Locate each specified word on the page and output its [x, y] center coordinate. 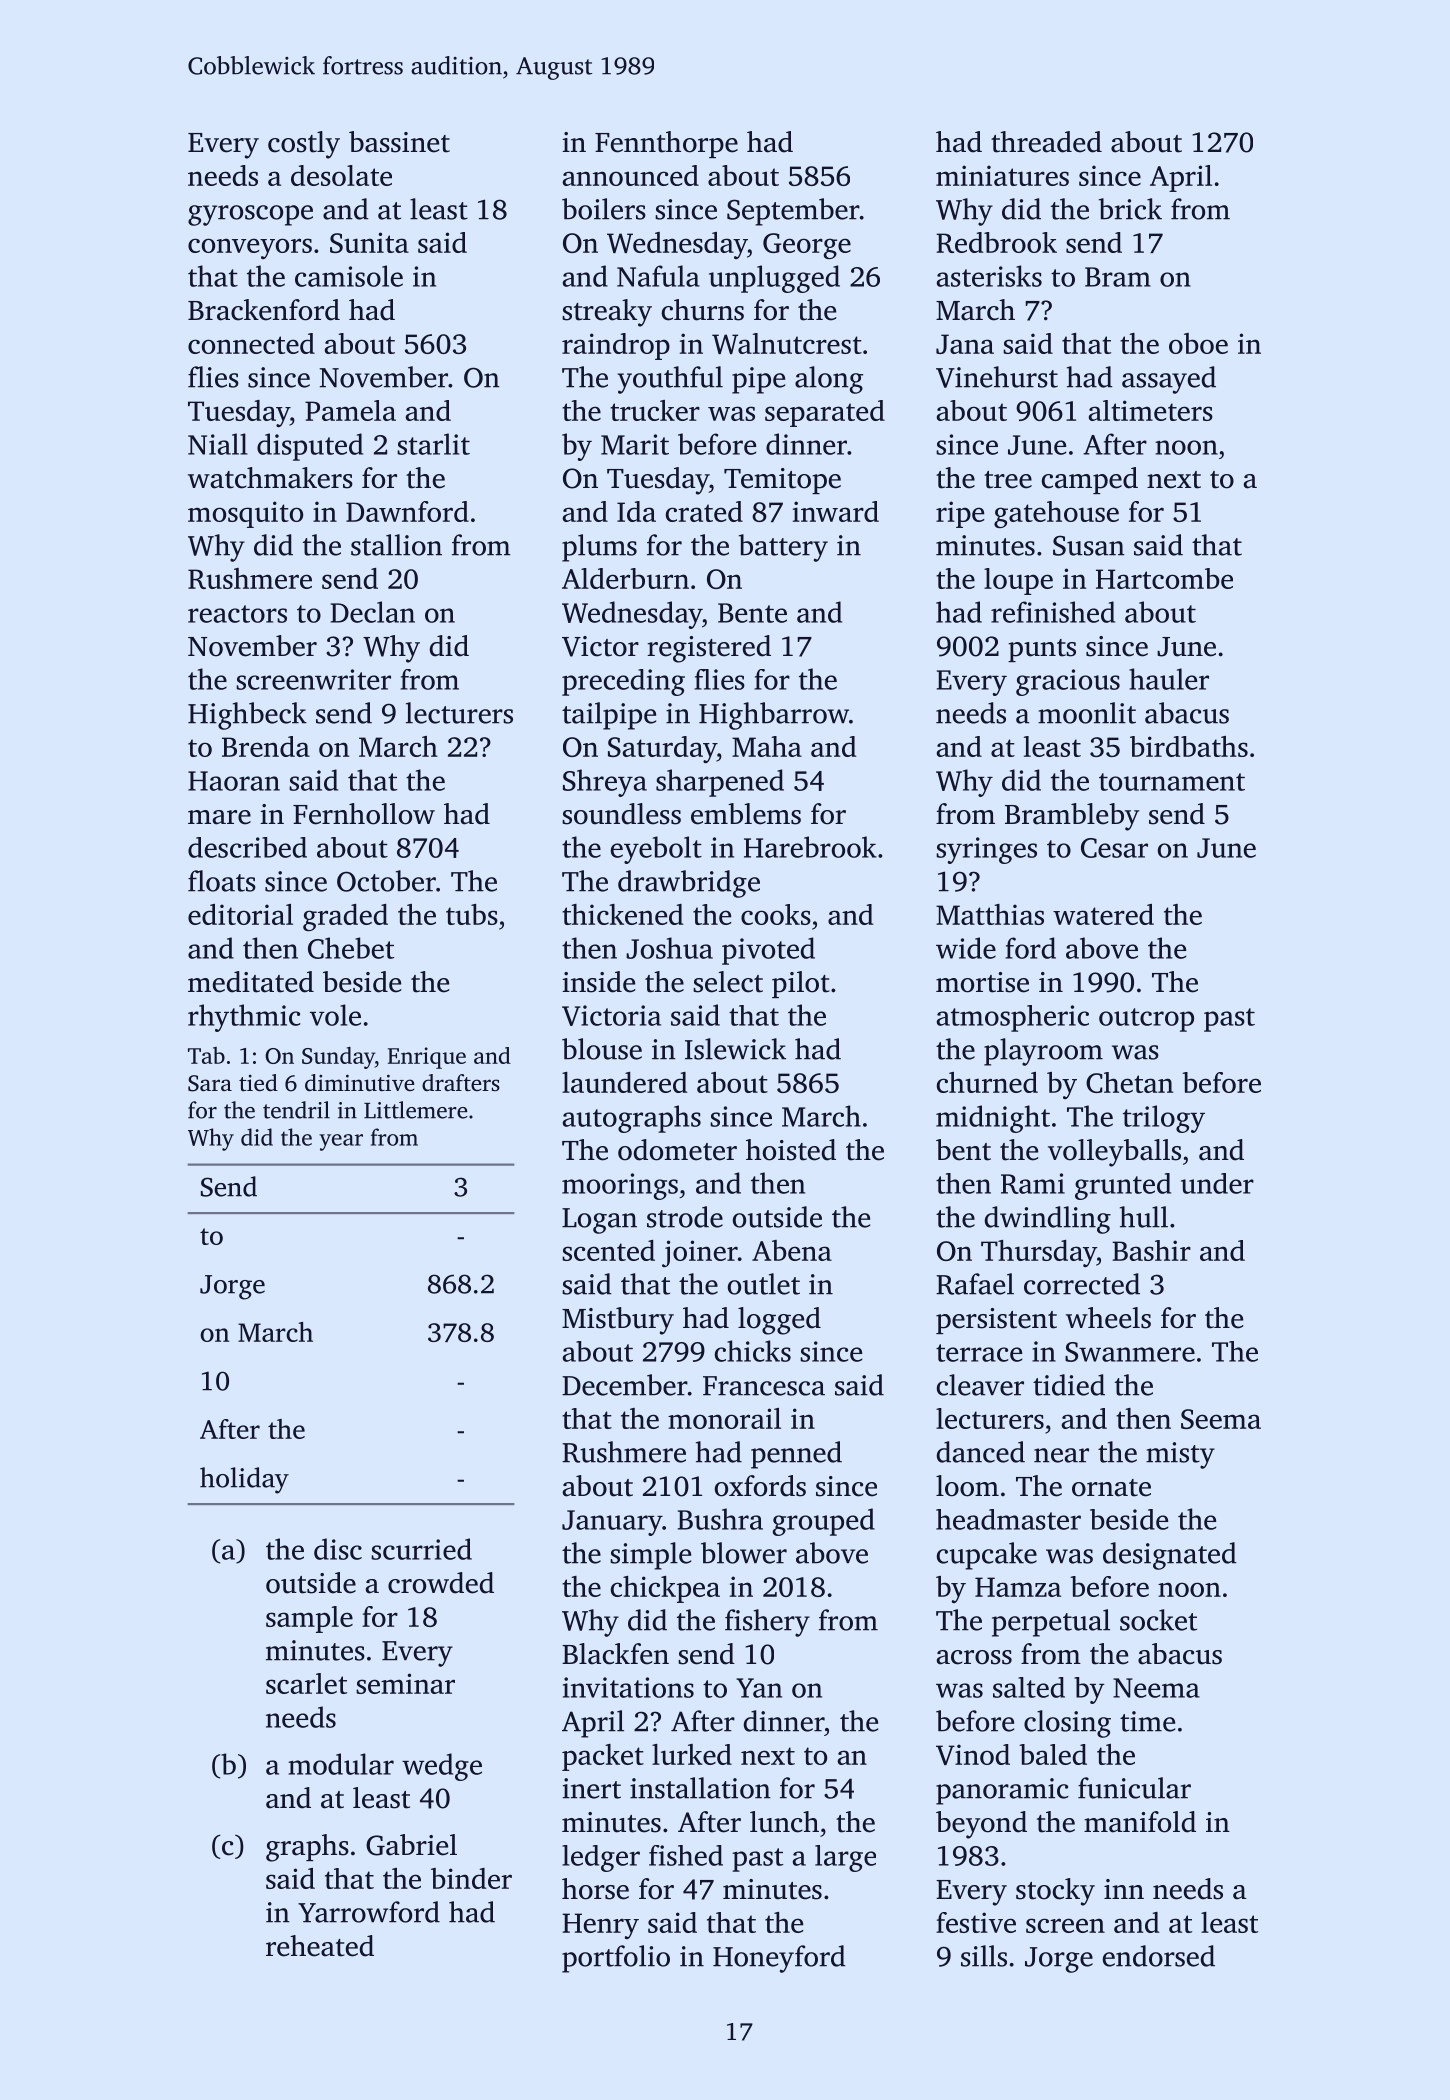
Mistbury [618, 1321]
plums [599, 548]
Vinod [973, 1754]
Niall [218, 444]
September [793, 212]
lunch [784, 1822]
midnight [993, 1119]
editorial [240, 914]
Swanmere [1130, 1352]
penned [796, 1455]
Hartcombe [1164, 578]
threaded [1046, 142]
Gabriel [411, 1845]
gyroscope [250, 215]
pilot [801, 984]
